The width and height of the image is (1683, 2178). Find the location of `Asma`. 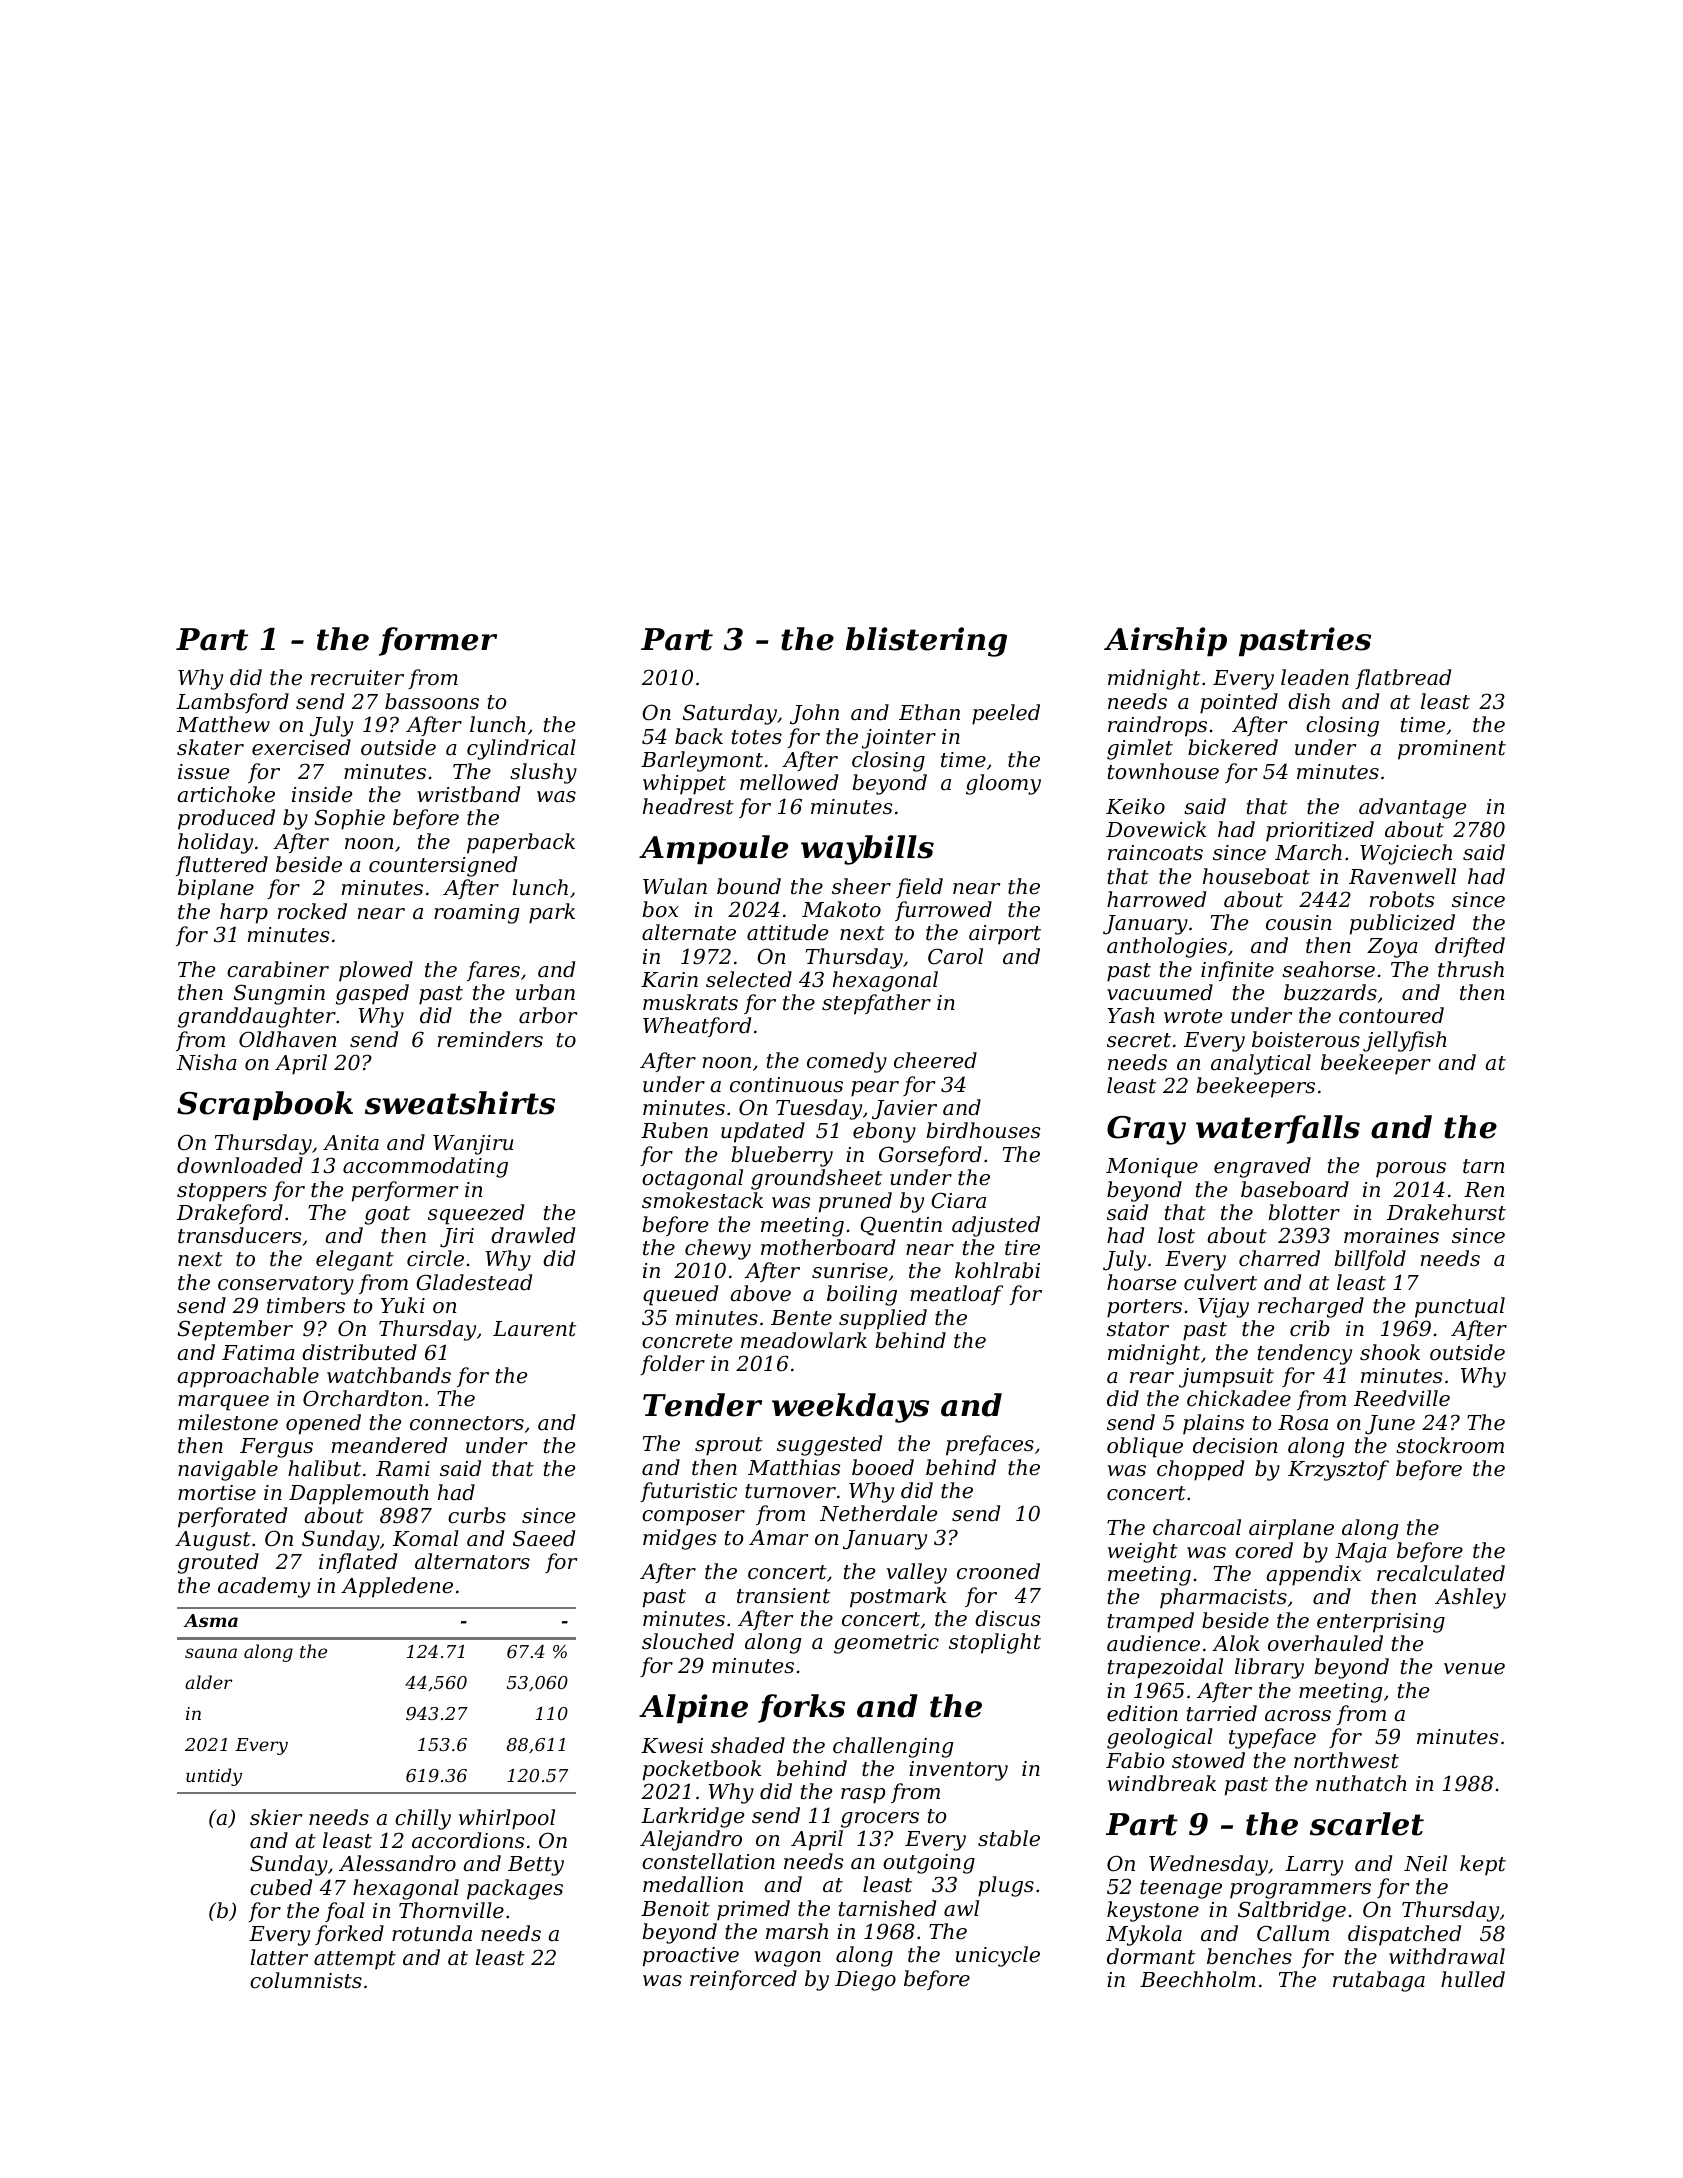

Asma is located at coordinates (210, 1620).
